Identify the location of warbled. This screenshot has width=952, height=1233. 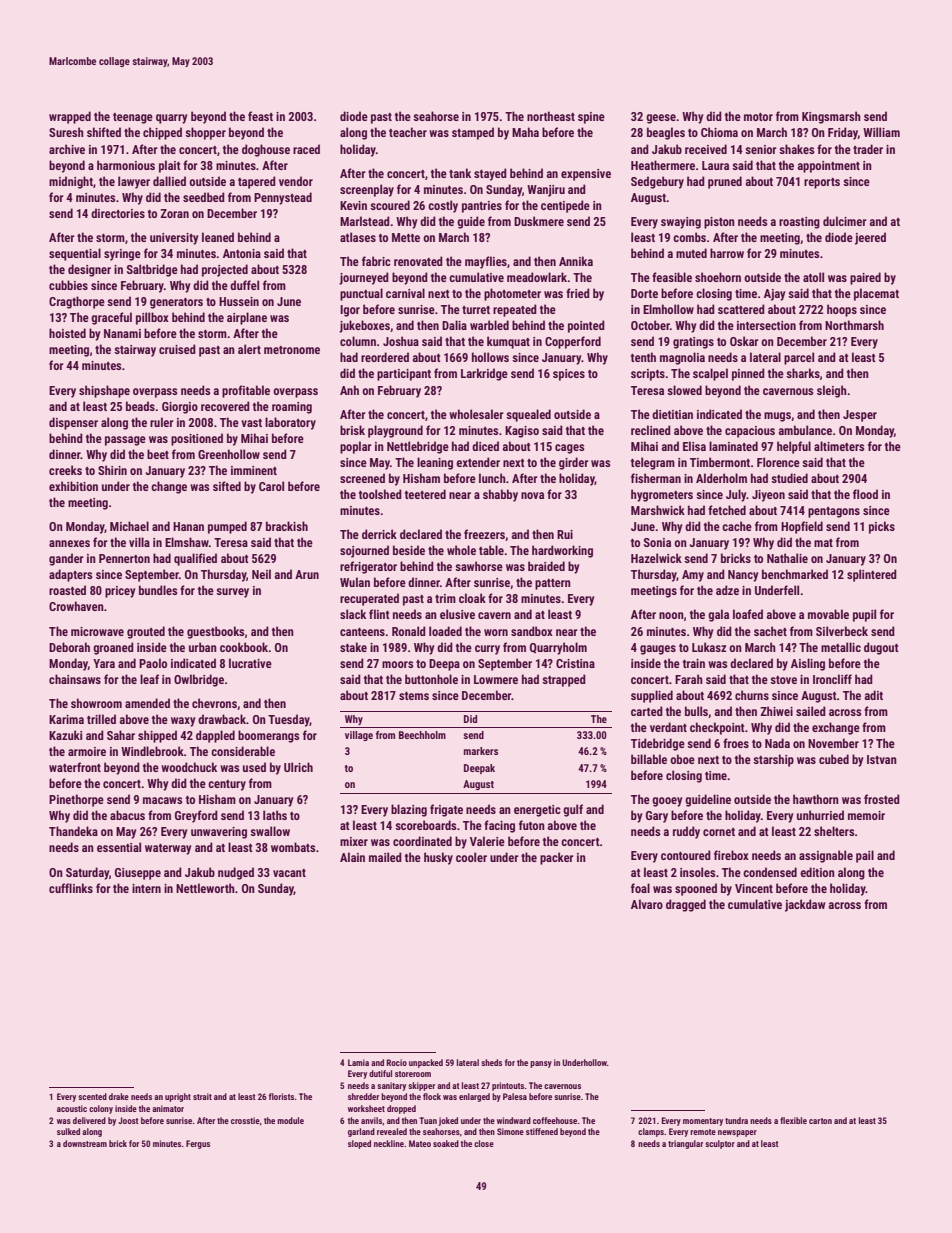
(489, 325).
